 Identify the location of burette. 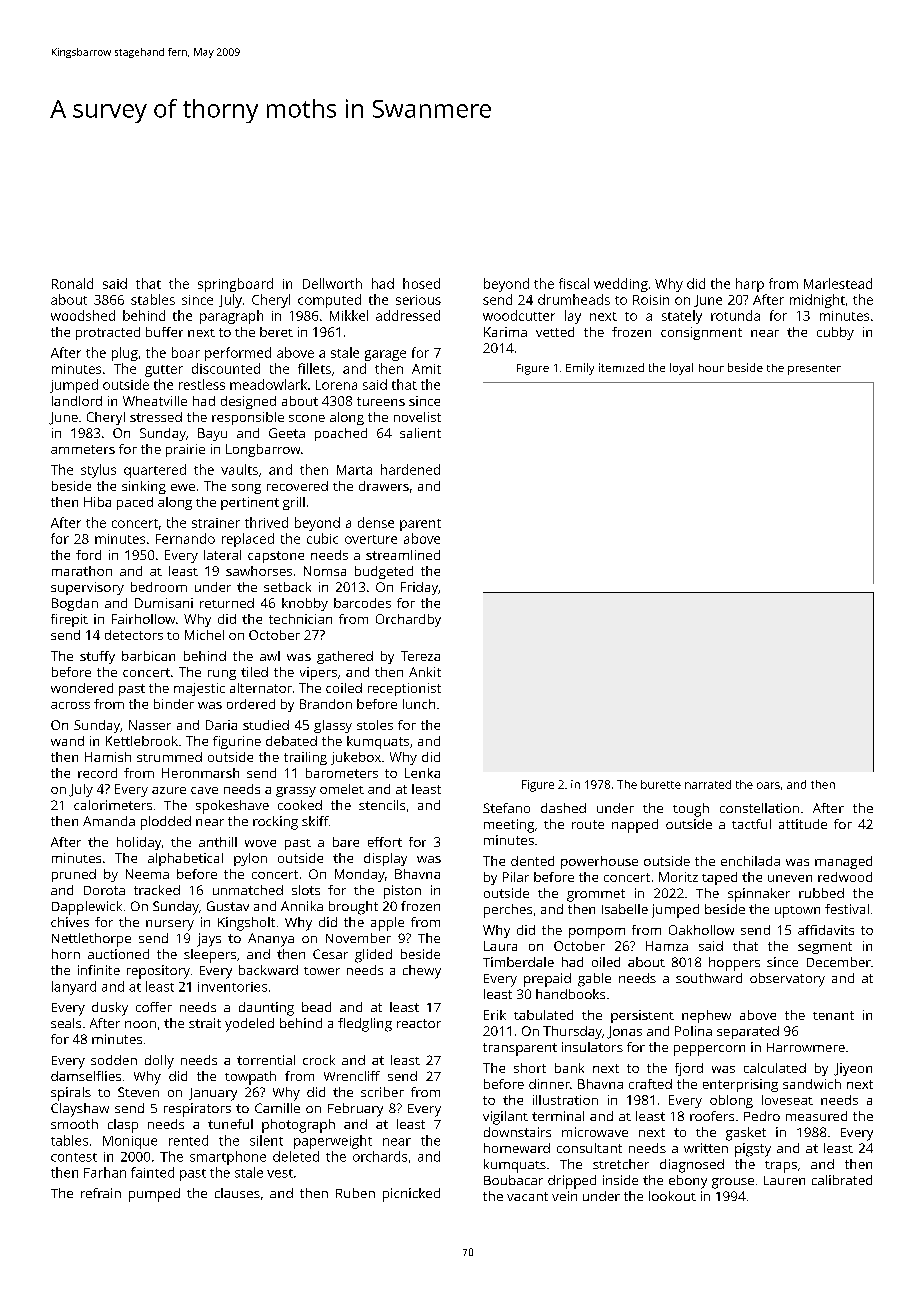
(661, 784).
